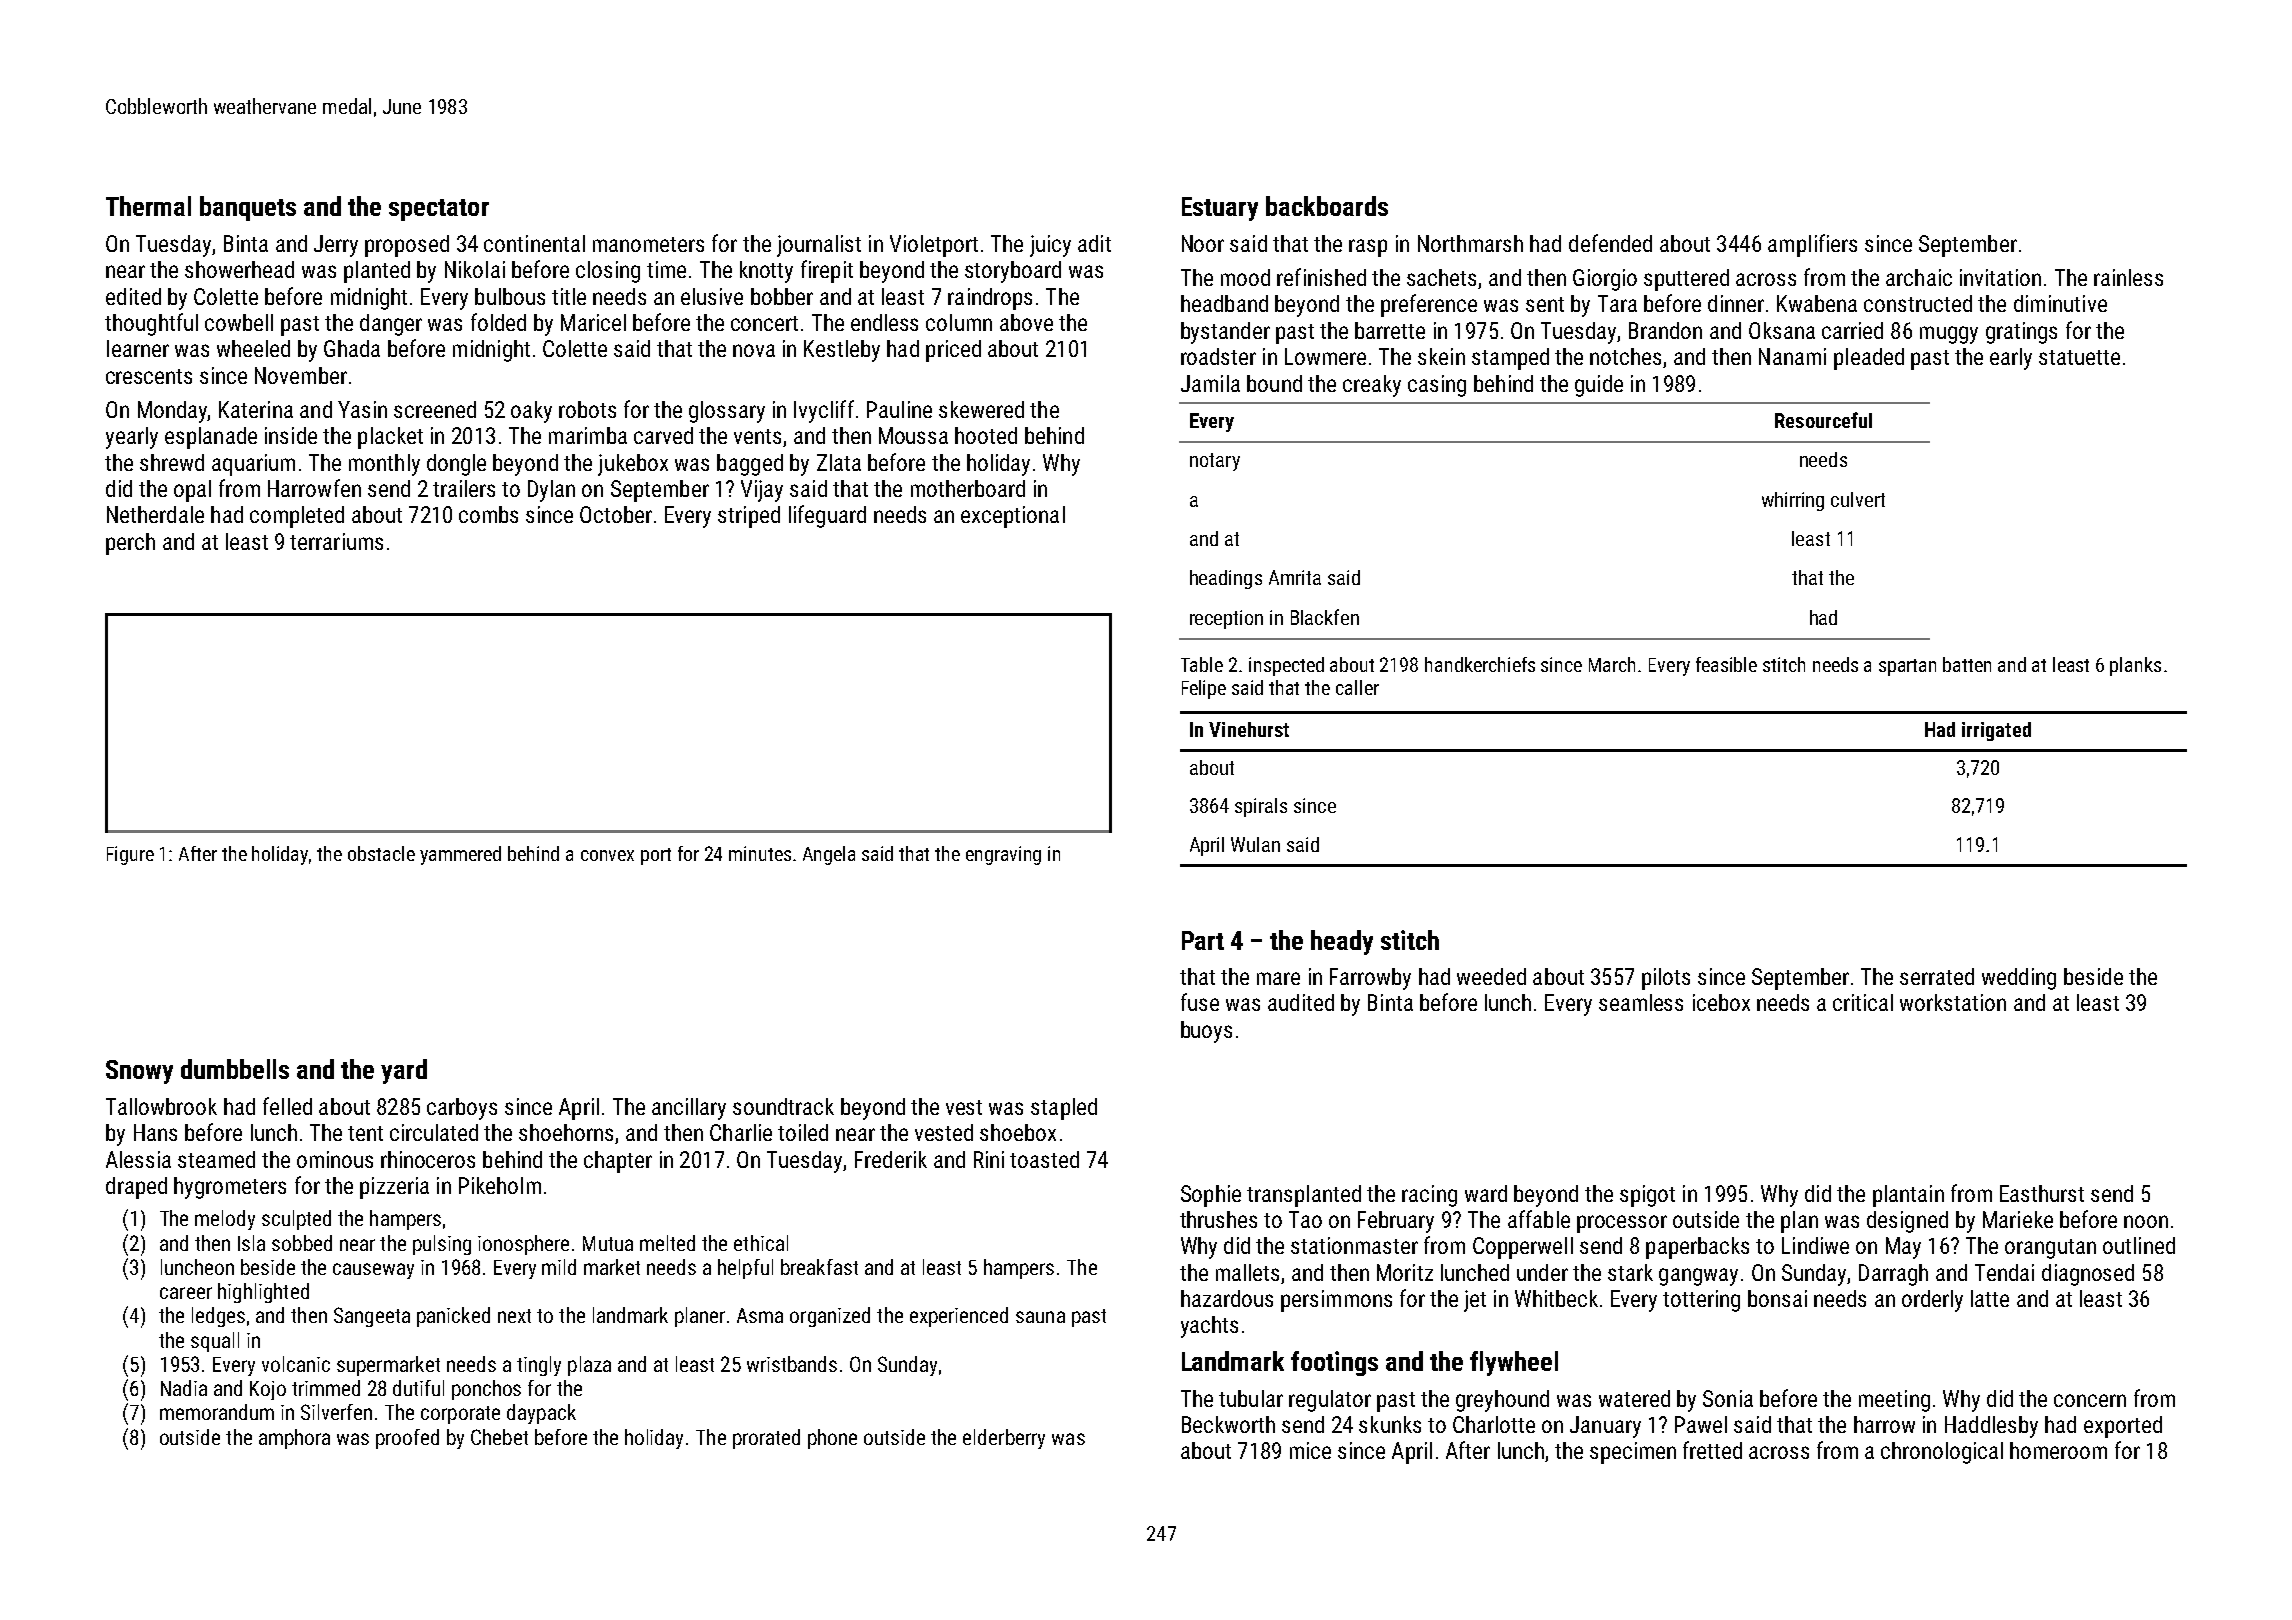 The width and height of the image is (2292, 1620). I want to click on Table, so click(1202, 664).
